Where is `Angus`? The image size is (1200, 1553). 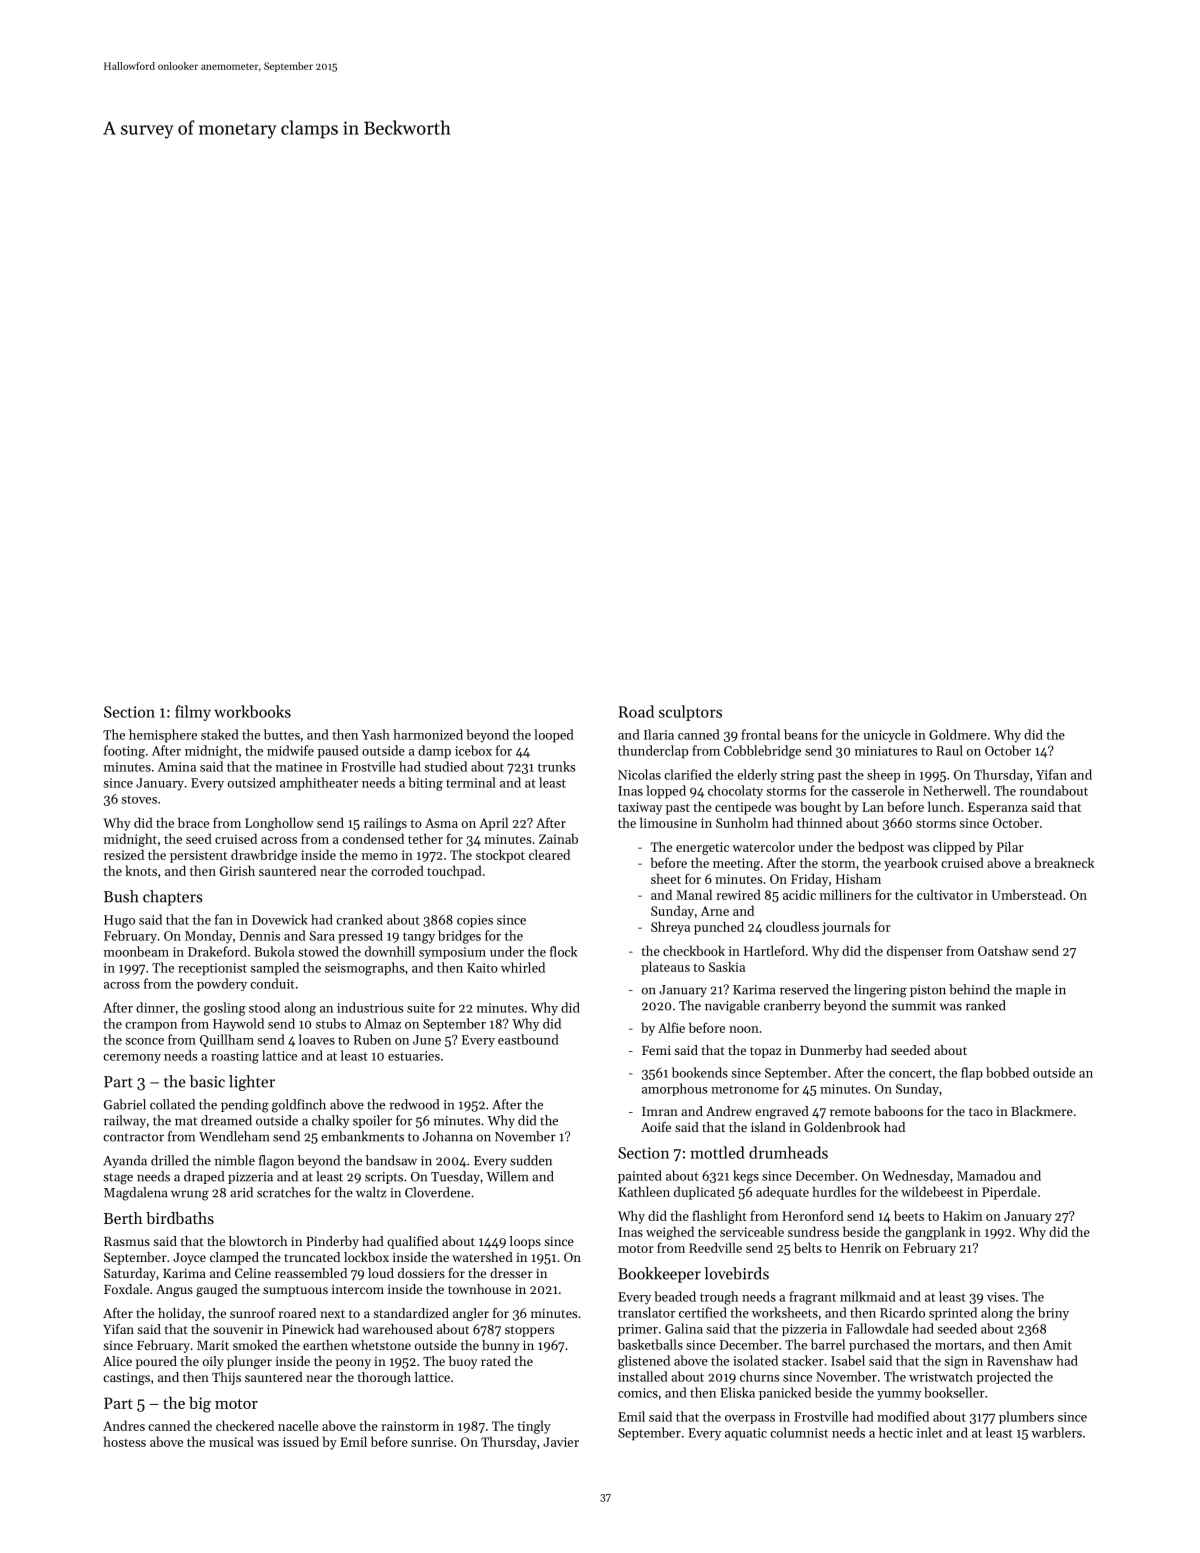 Angus is located at coordinates (174, 1290).
